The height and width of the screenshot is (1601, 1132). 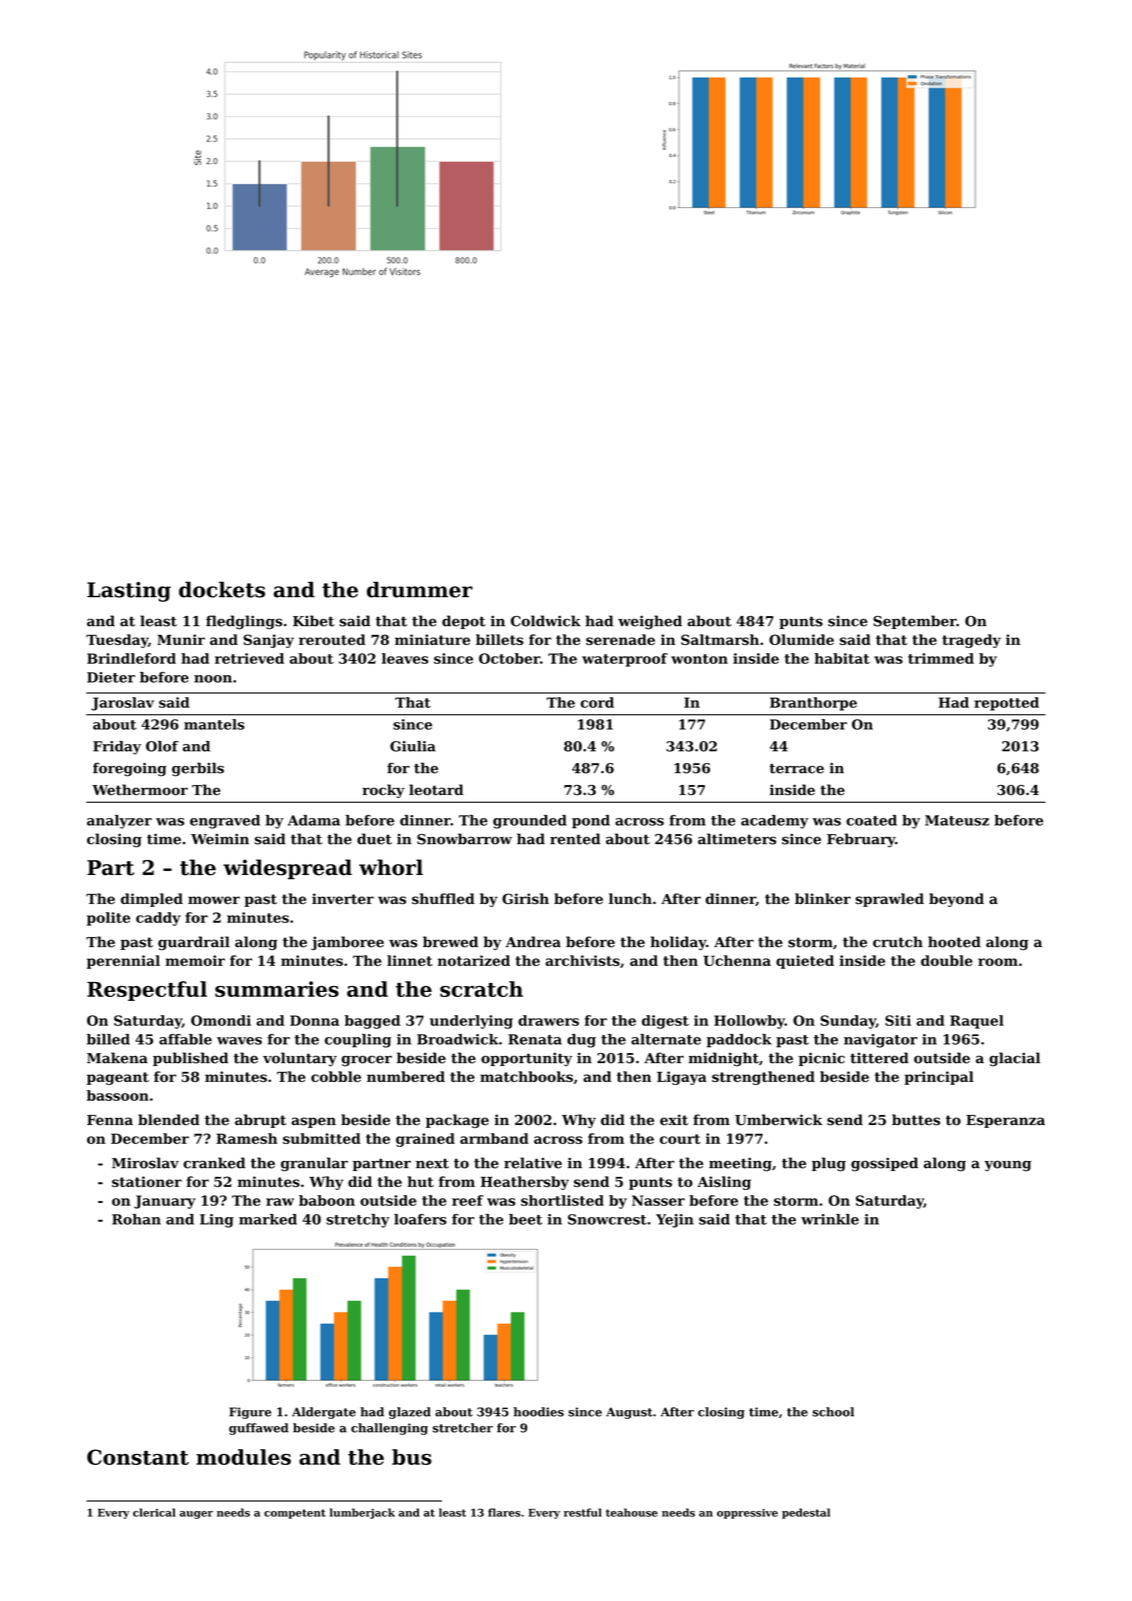 What do you see at coordinates (268, 1219) in the screenshot?
I see `marked` at bounding box center [268, 1219].
